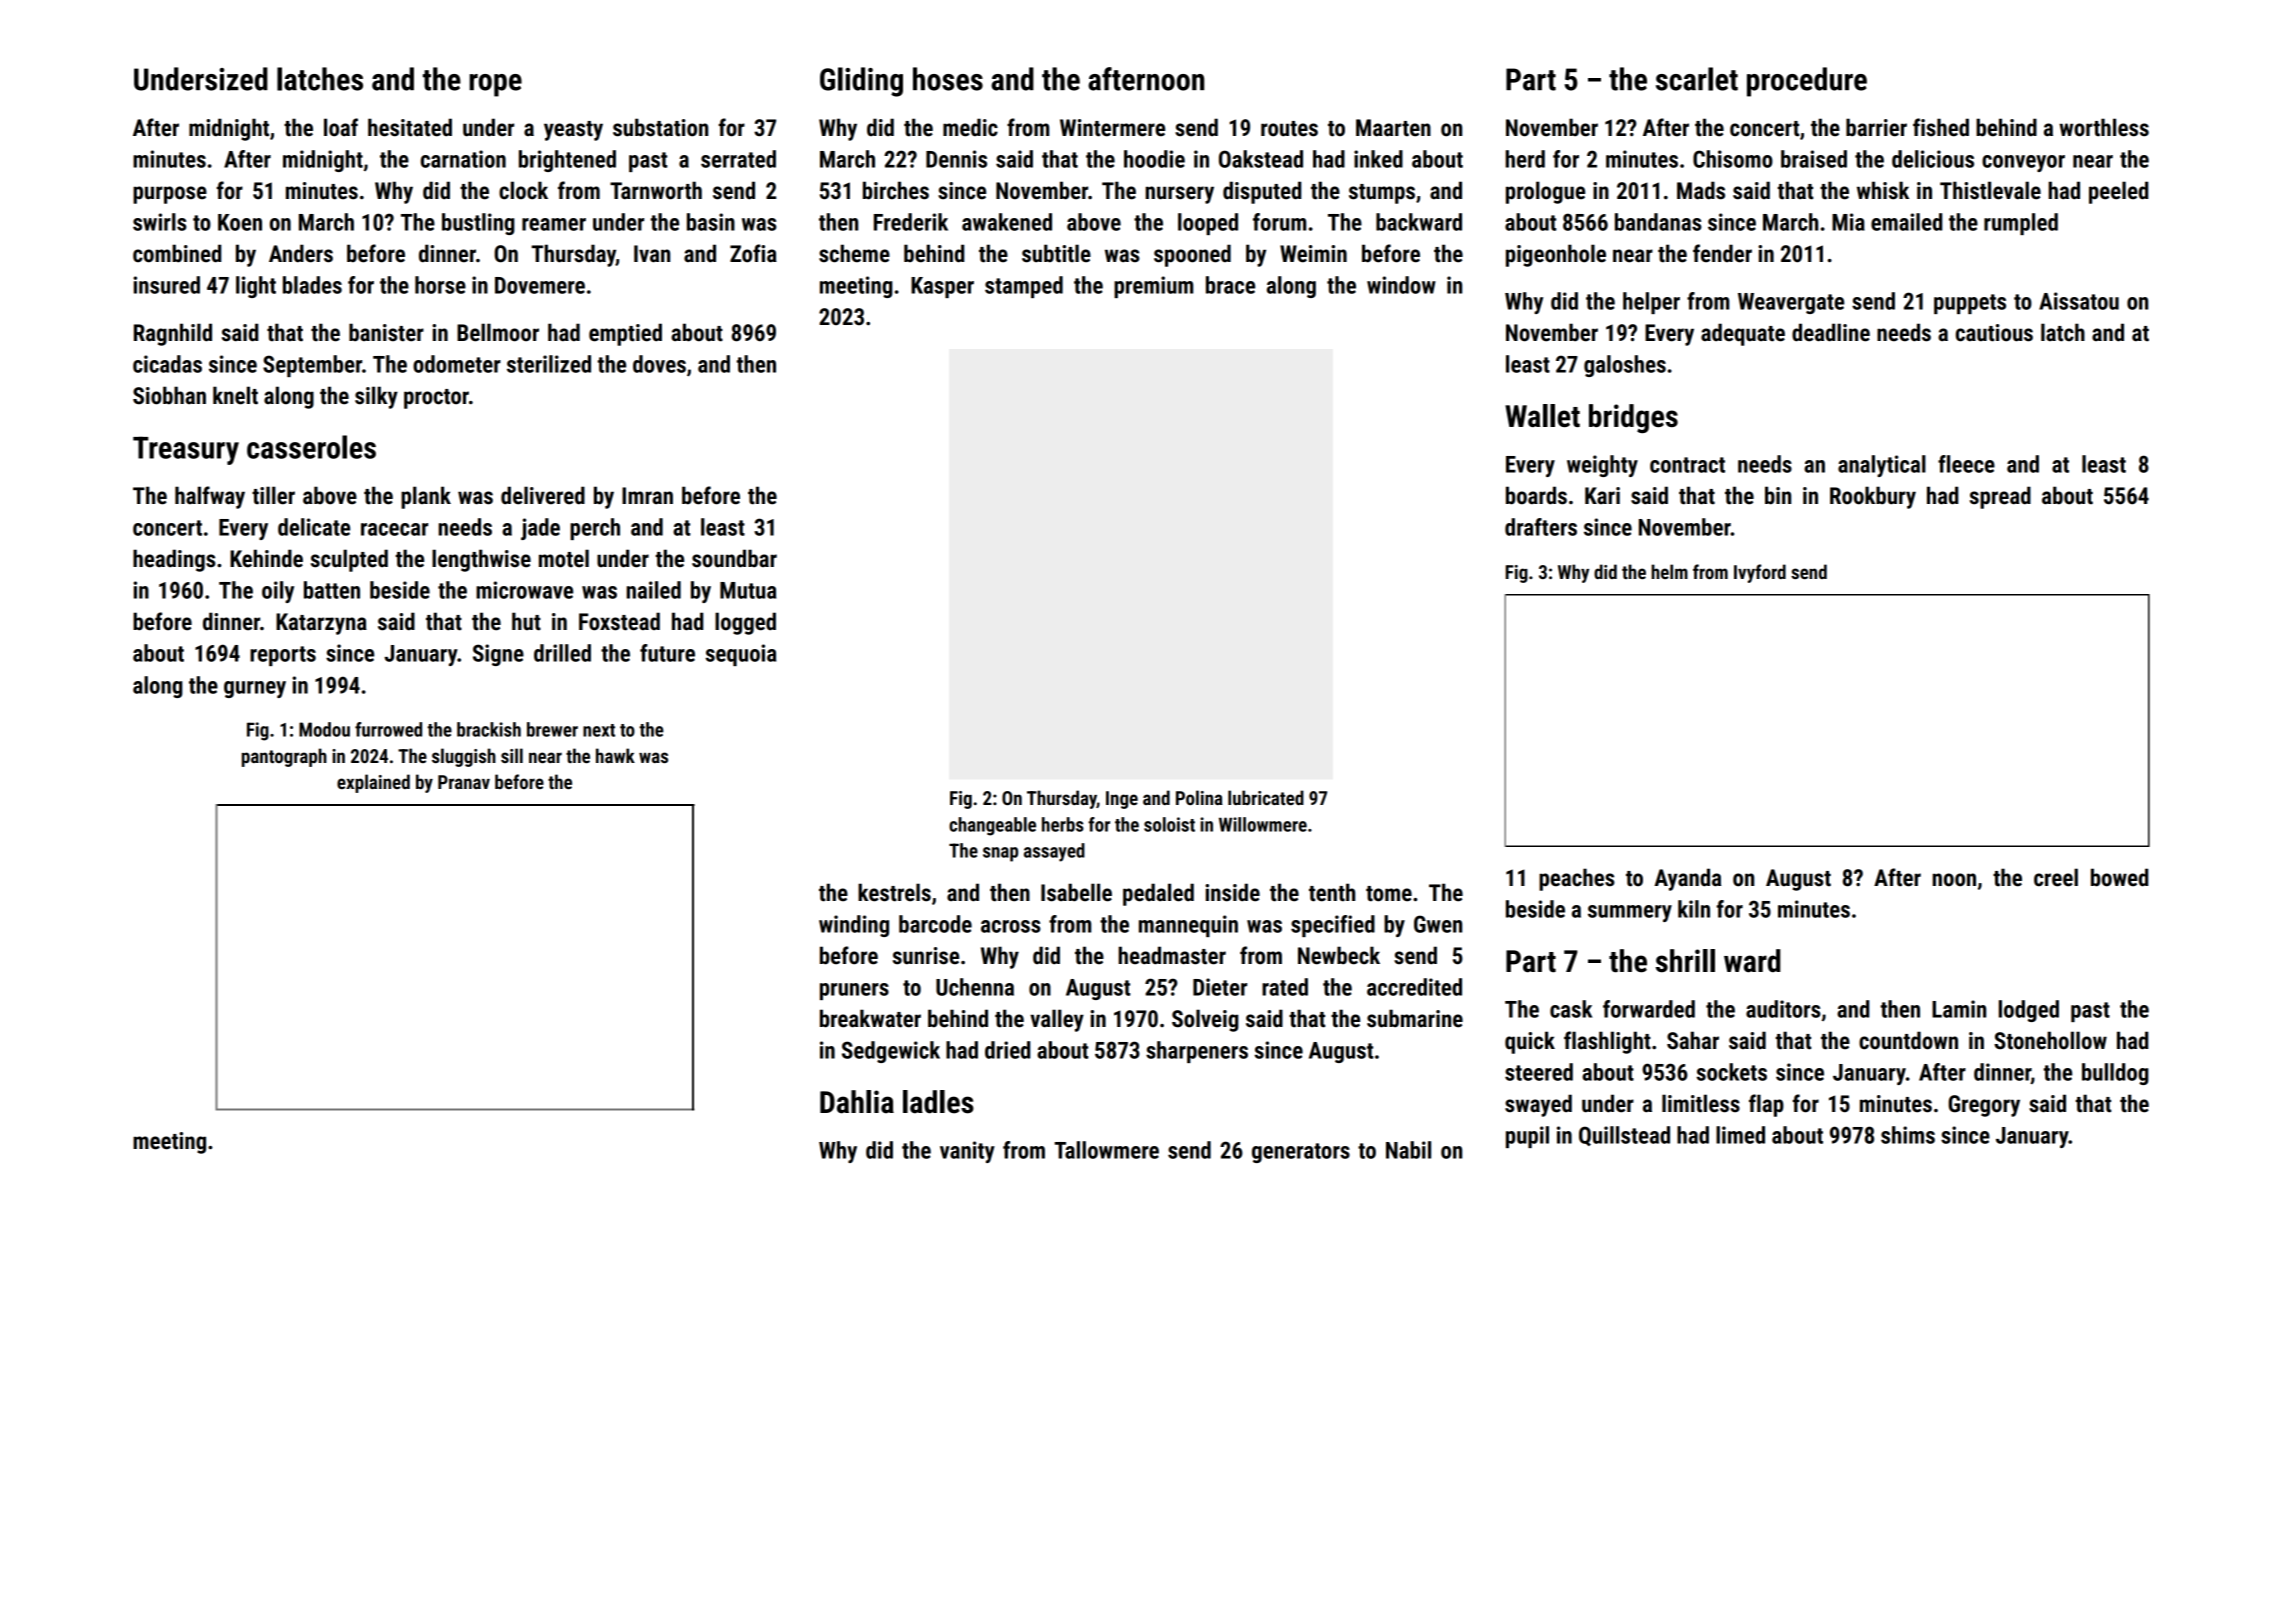 The image size is (2282, 1614). I want to click on clock, so click(523, 190).
